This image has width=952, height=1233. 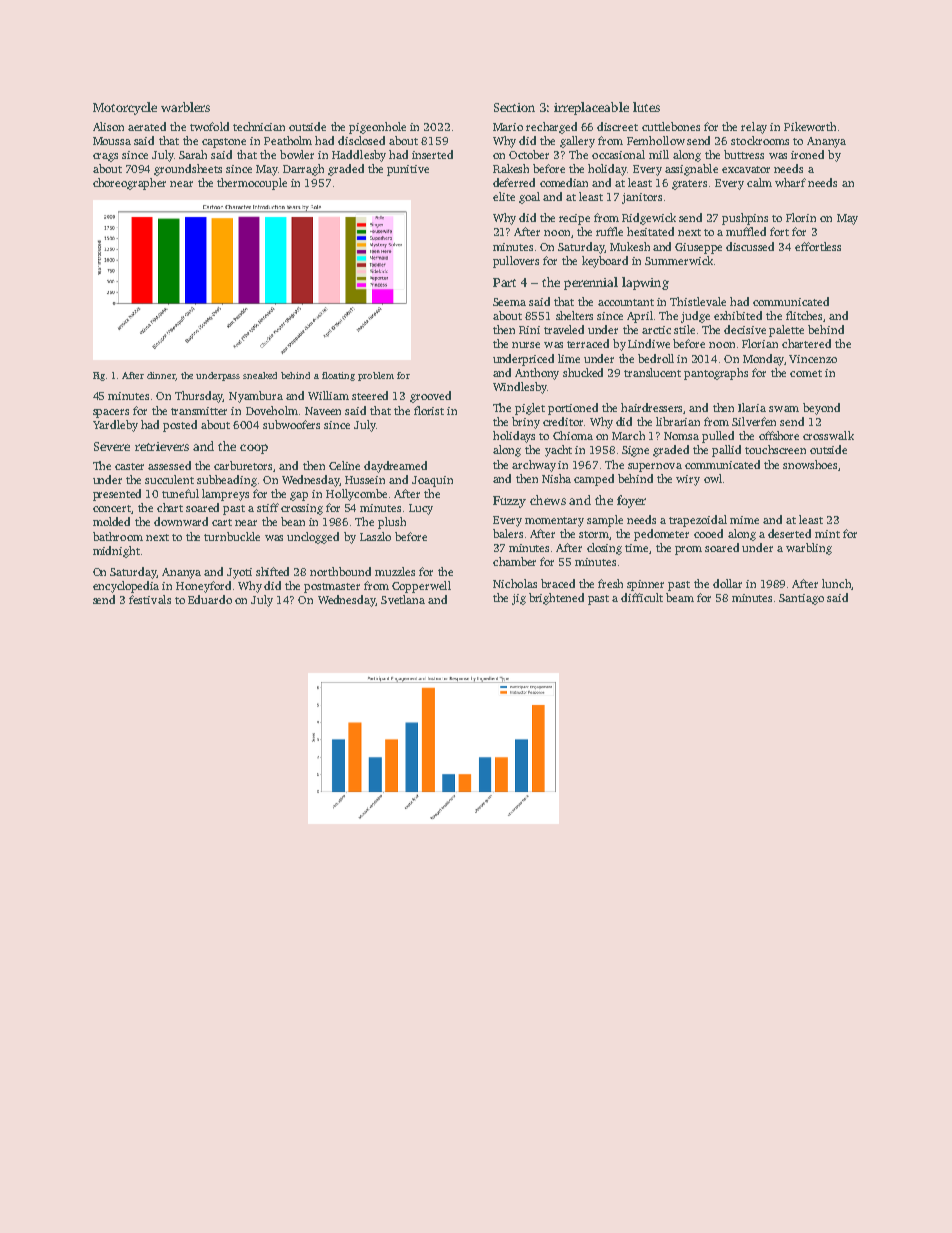 I want to click on inserted, so click(x=432, y=154).
